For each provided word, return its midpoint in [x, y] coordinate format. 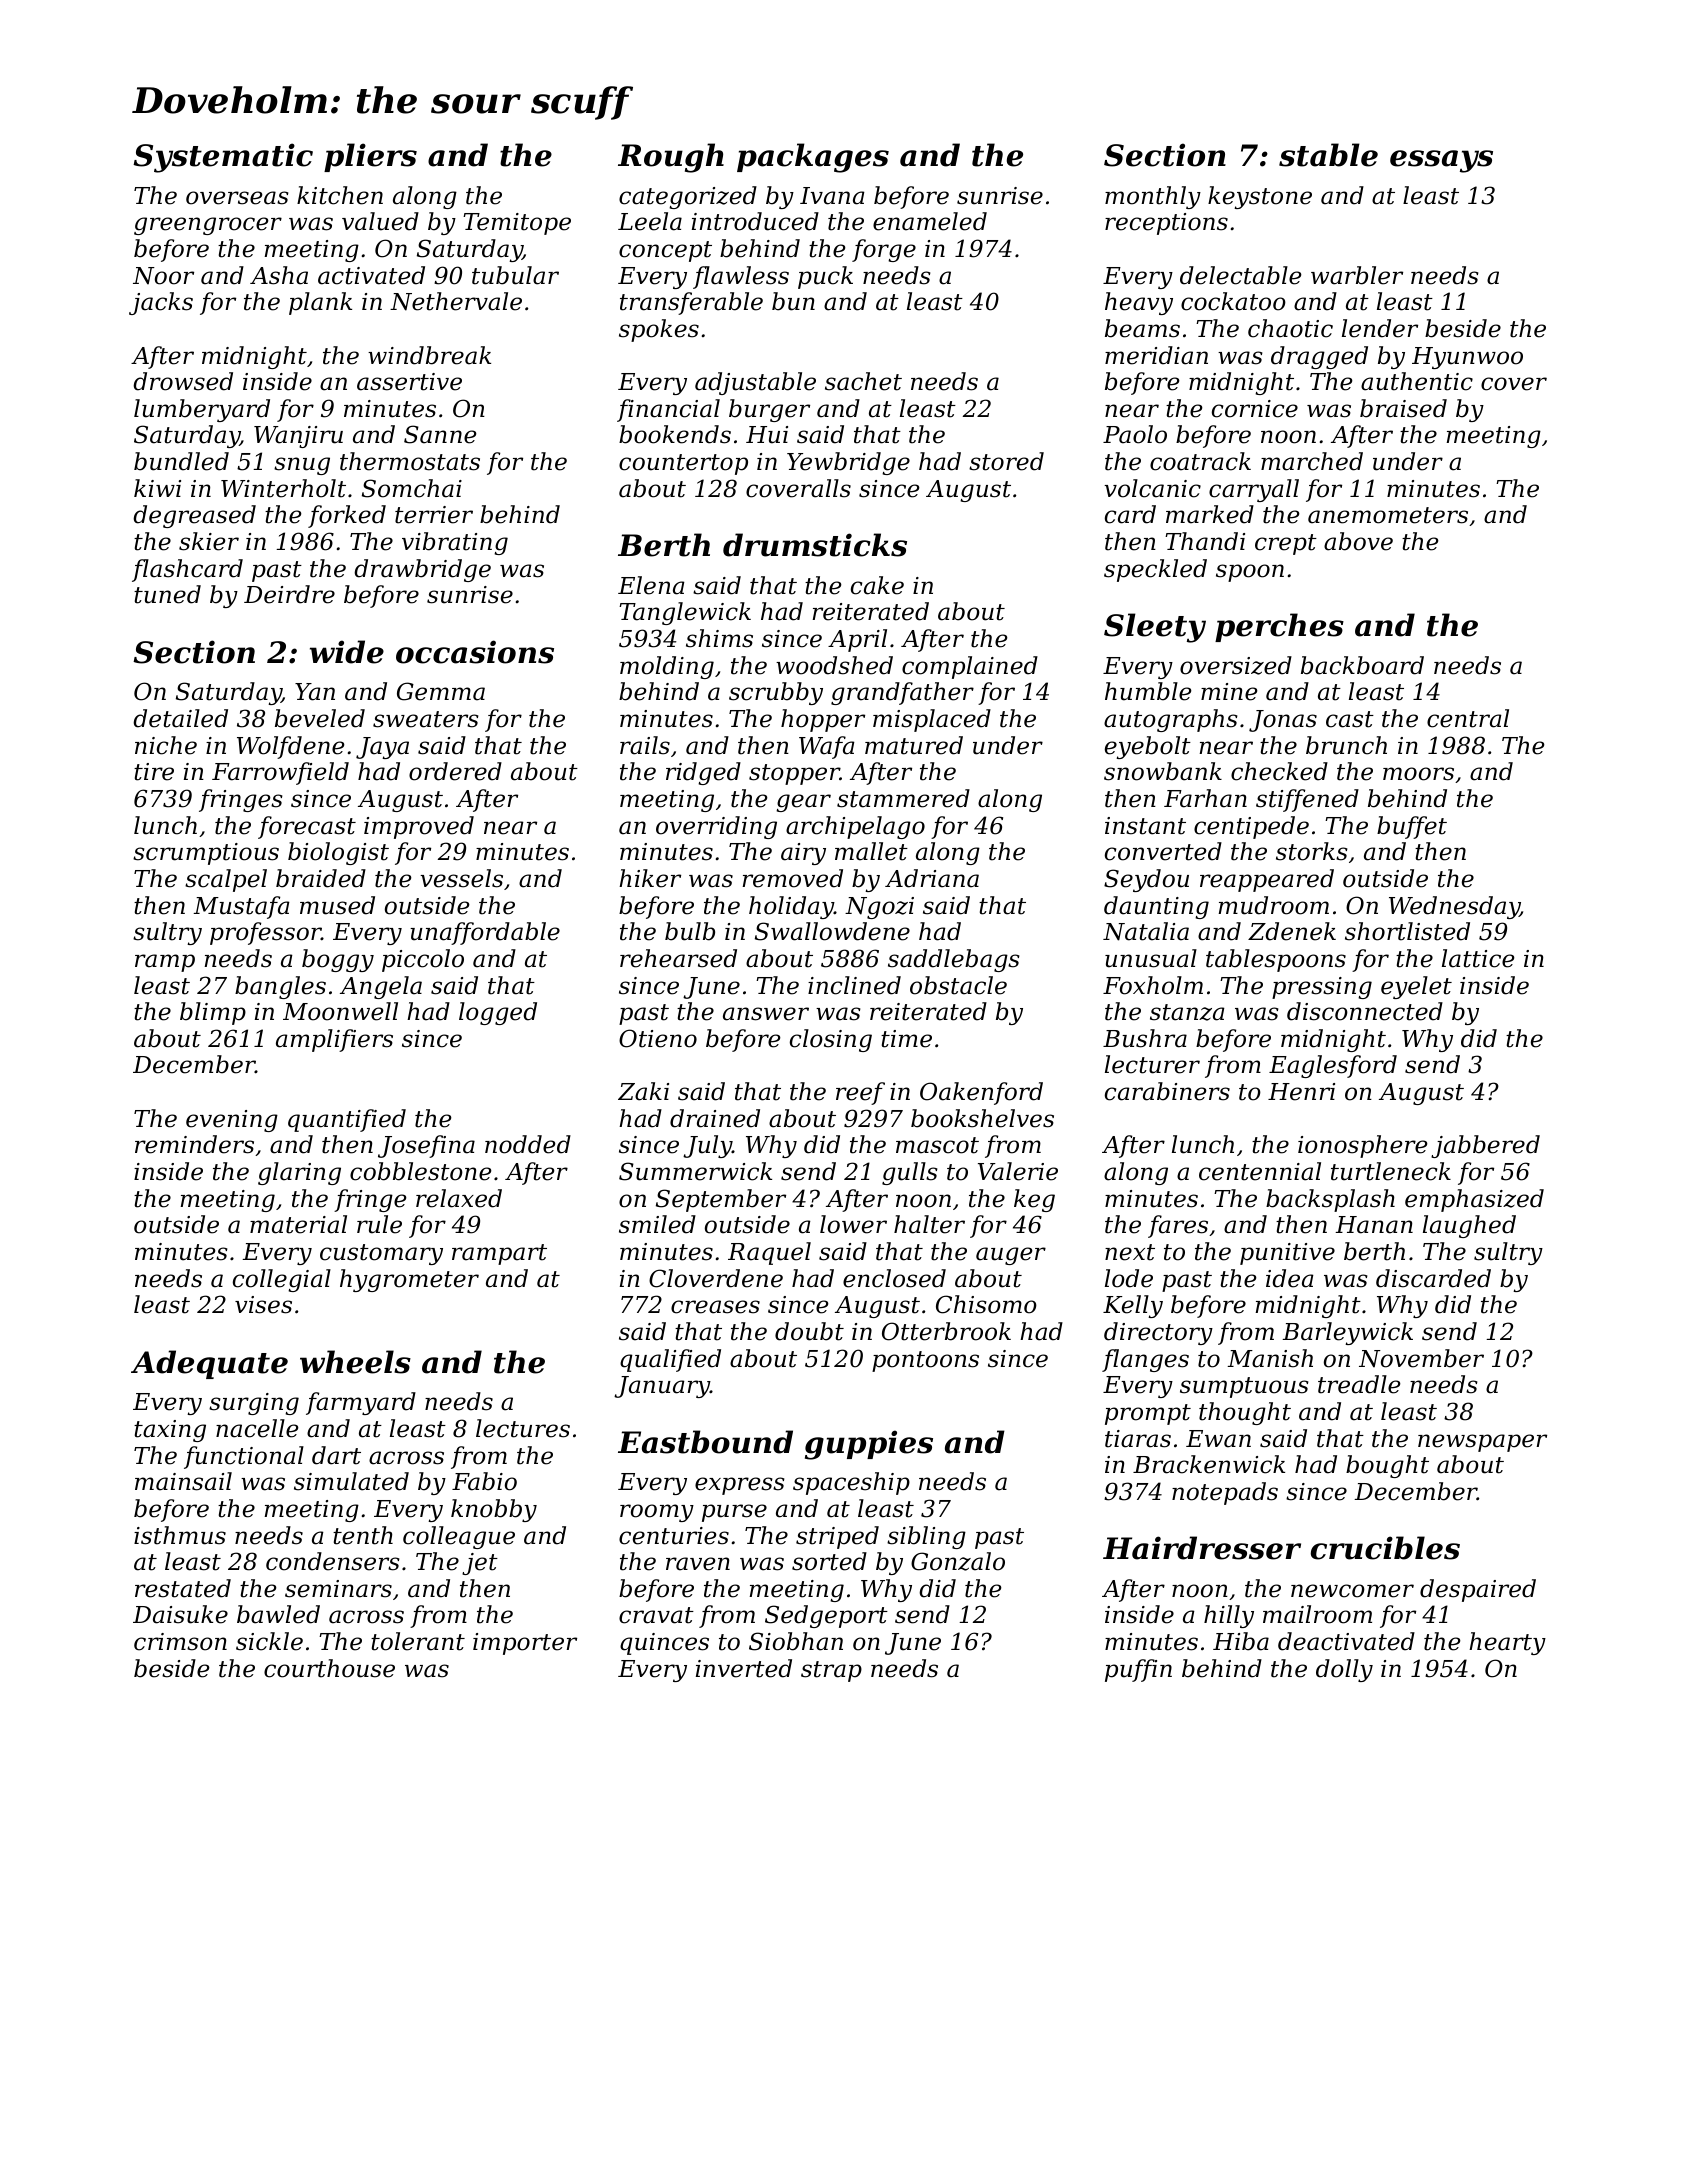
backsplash [1330, 1200]
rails [645, 745]
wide [347, 652]
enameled [930, 221]
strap [831, 1671]
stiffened [1307, 800]
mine [1229, 692]
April [857, 640]
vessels [461, 878]
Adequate [209, 1364]
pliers [370, 157]
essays [1441, 161]
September [721, 1200]
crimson [180, 1642]
